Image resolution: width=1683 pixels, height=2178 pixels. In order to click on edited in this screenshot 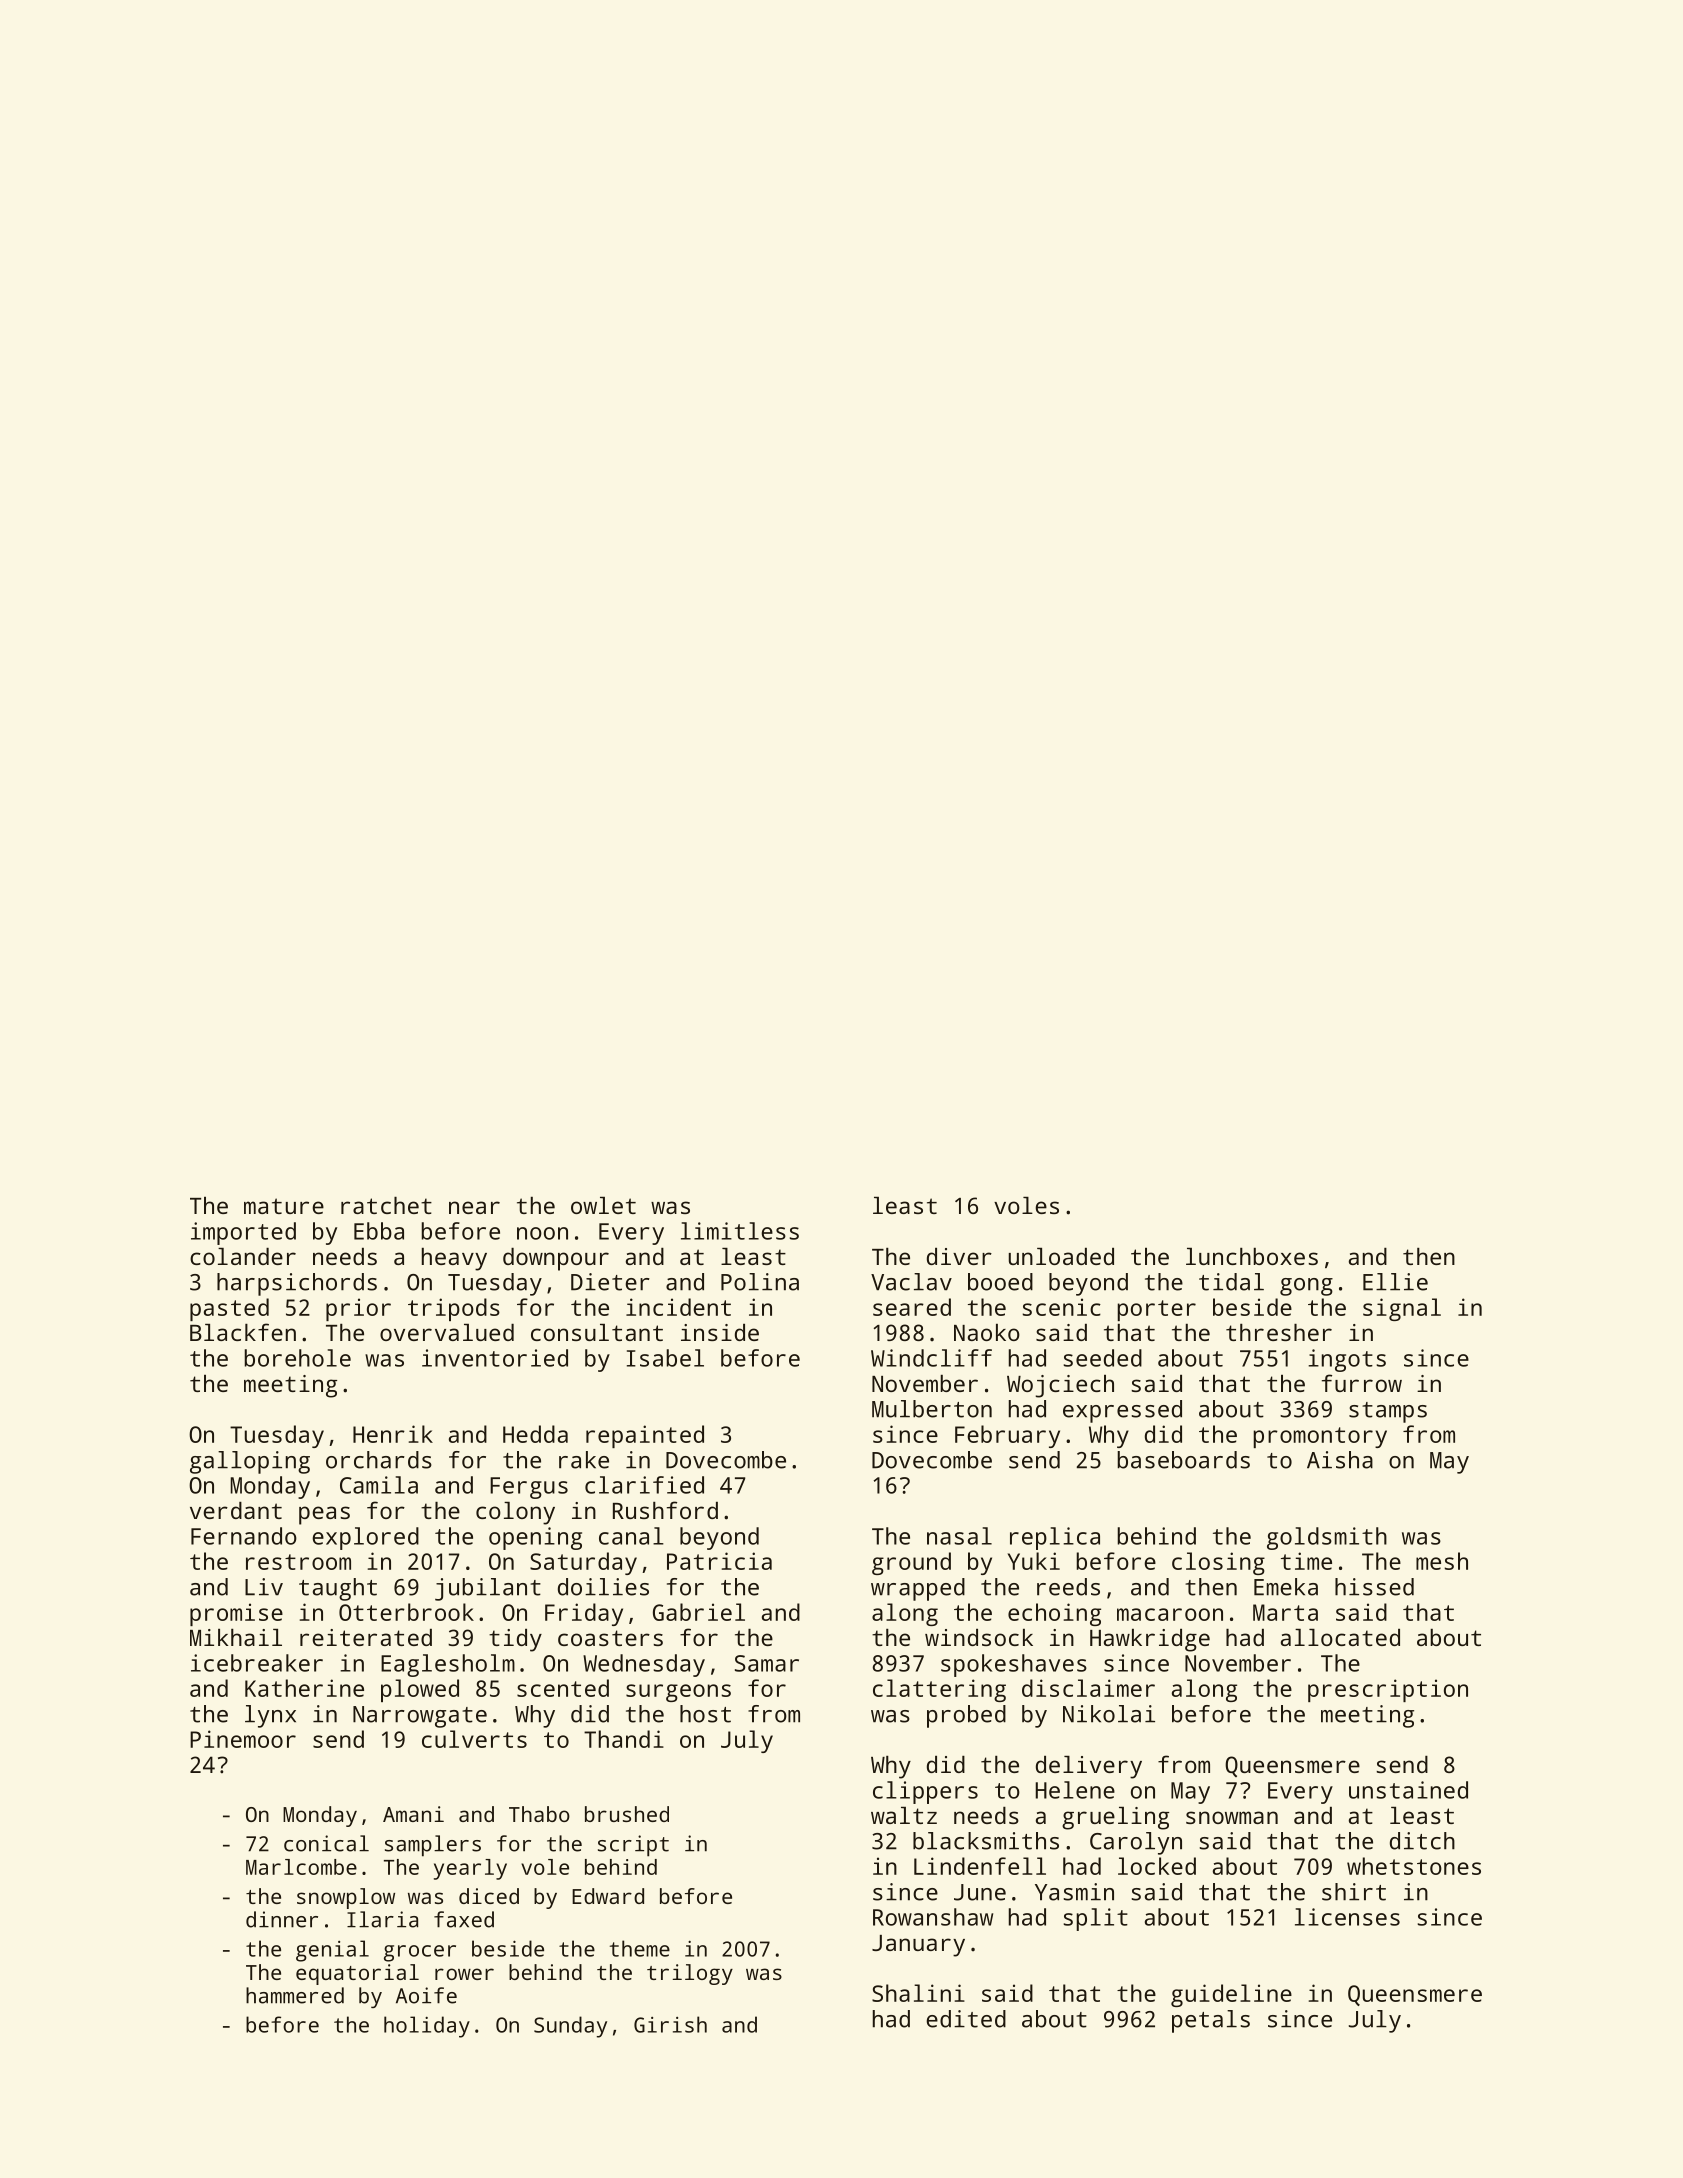, I will do `click(966, 2019)`.
